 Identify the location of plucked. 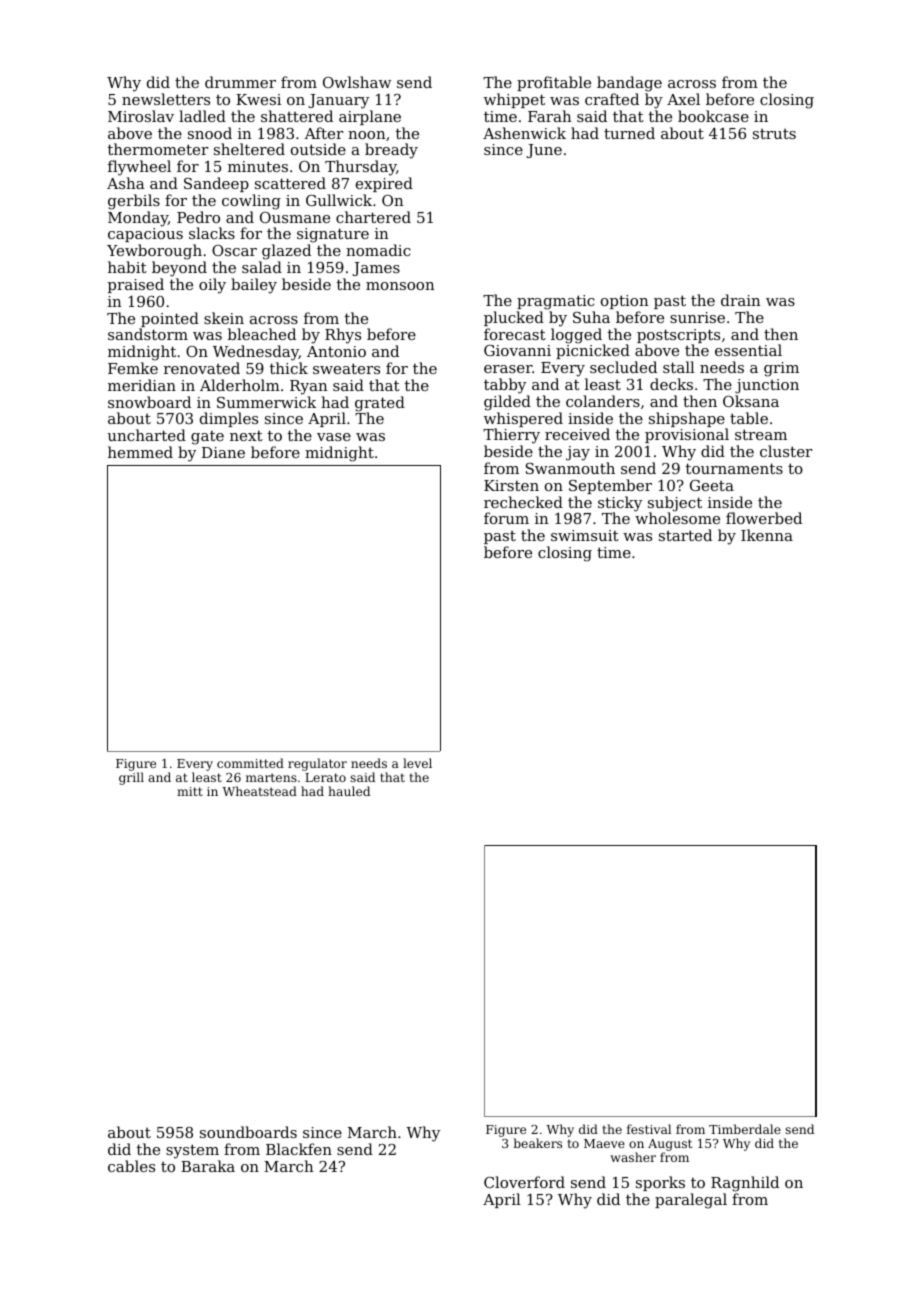
(514, 318).
